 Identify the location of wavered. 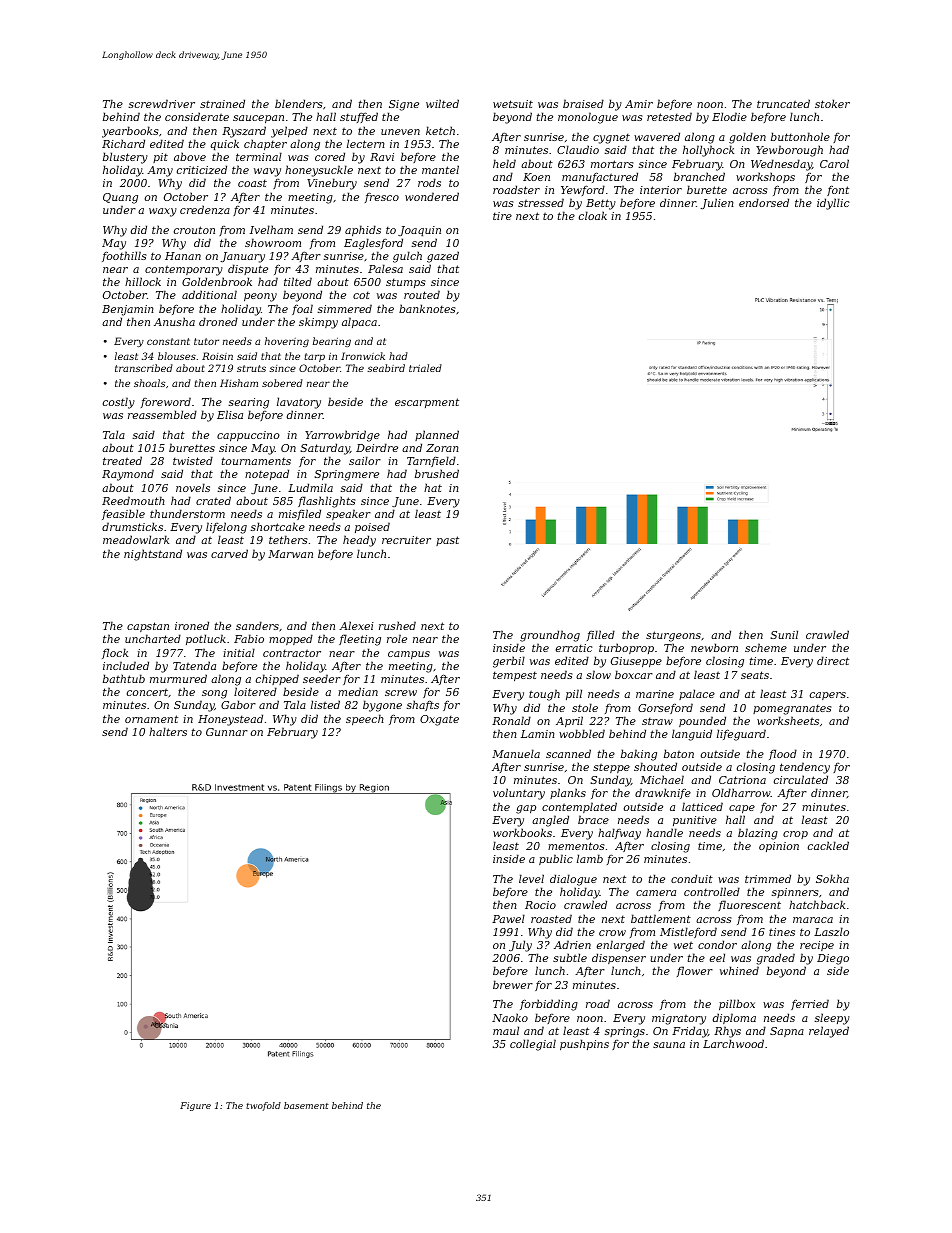
(657, 136).
